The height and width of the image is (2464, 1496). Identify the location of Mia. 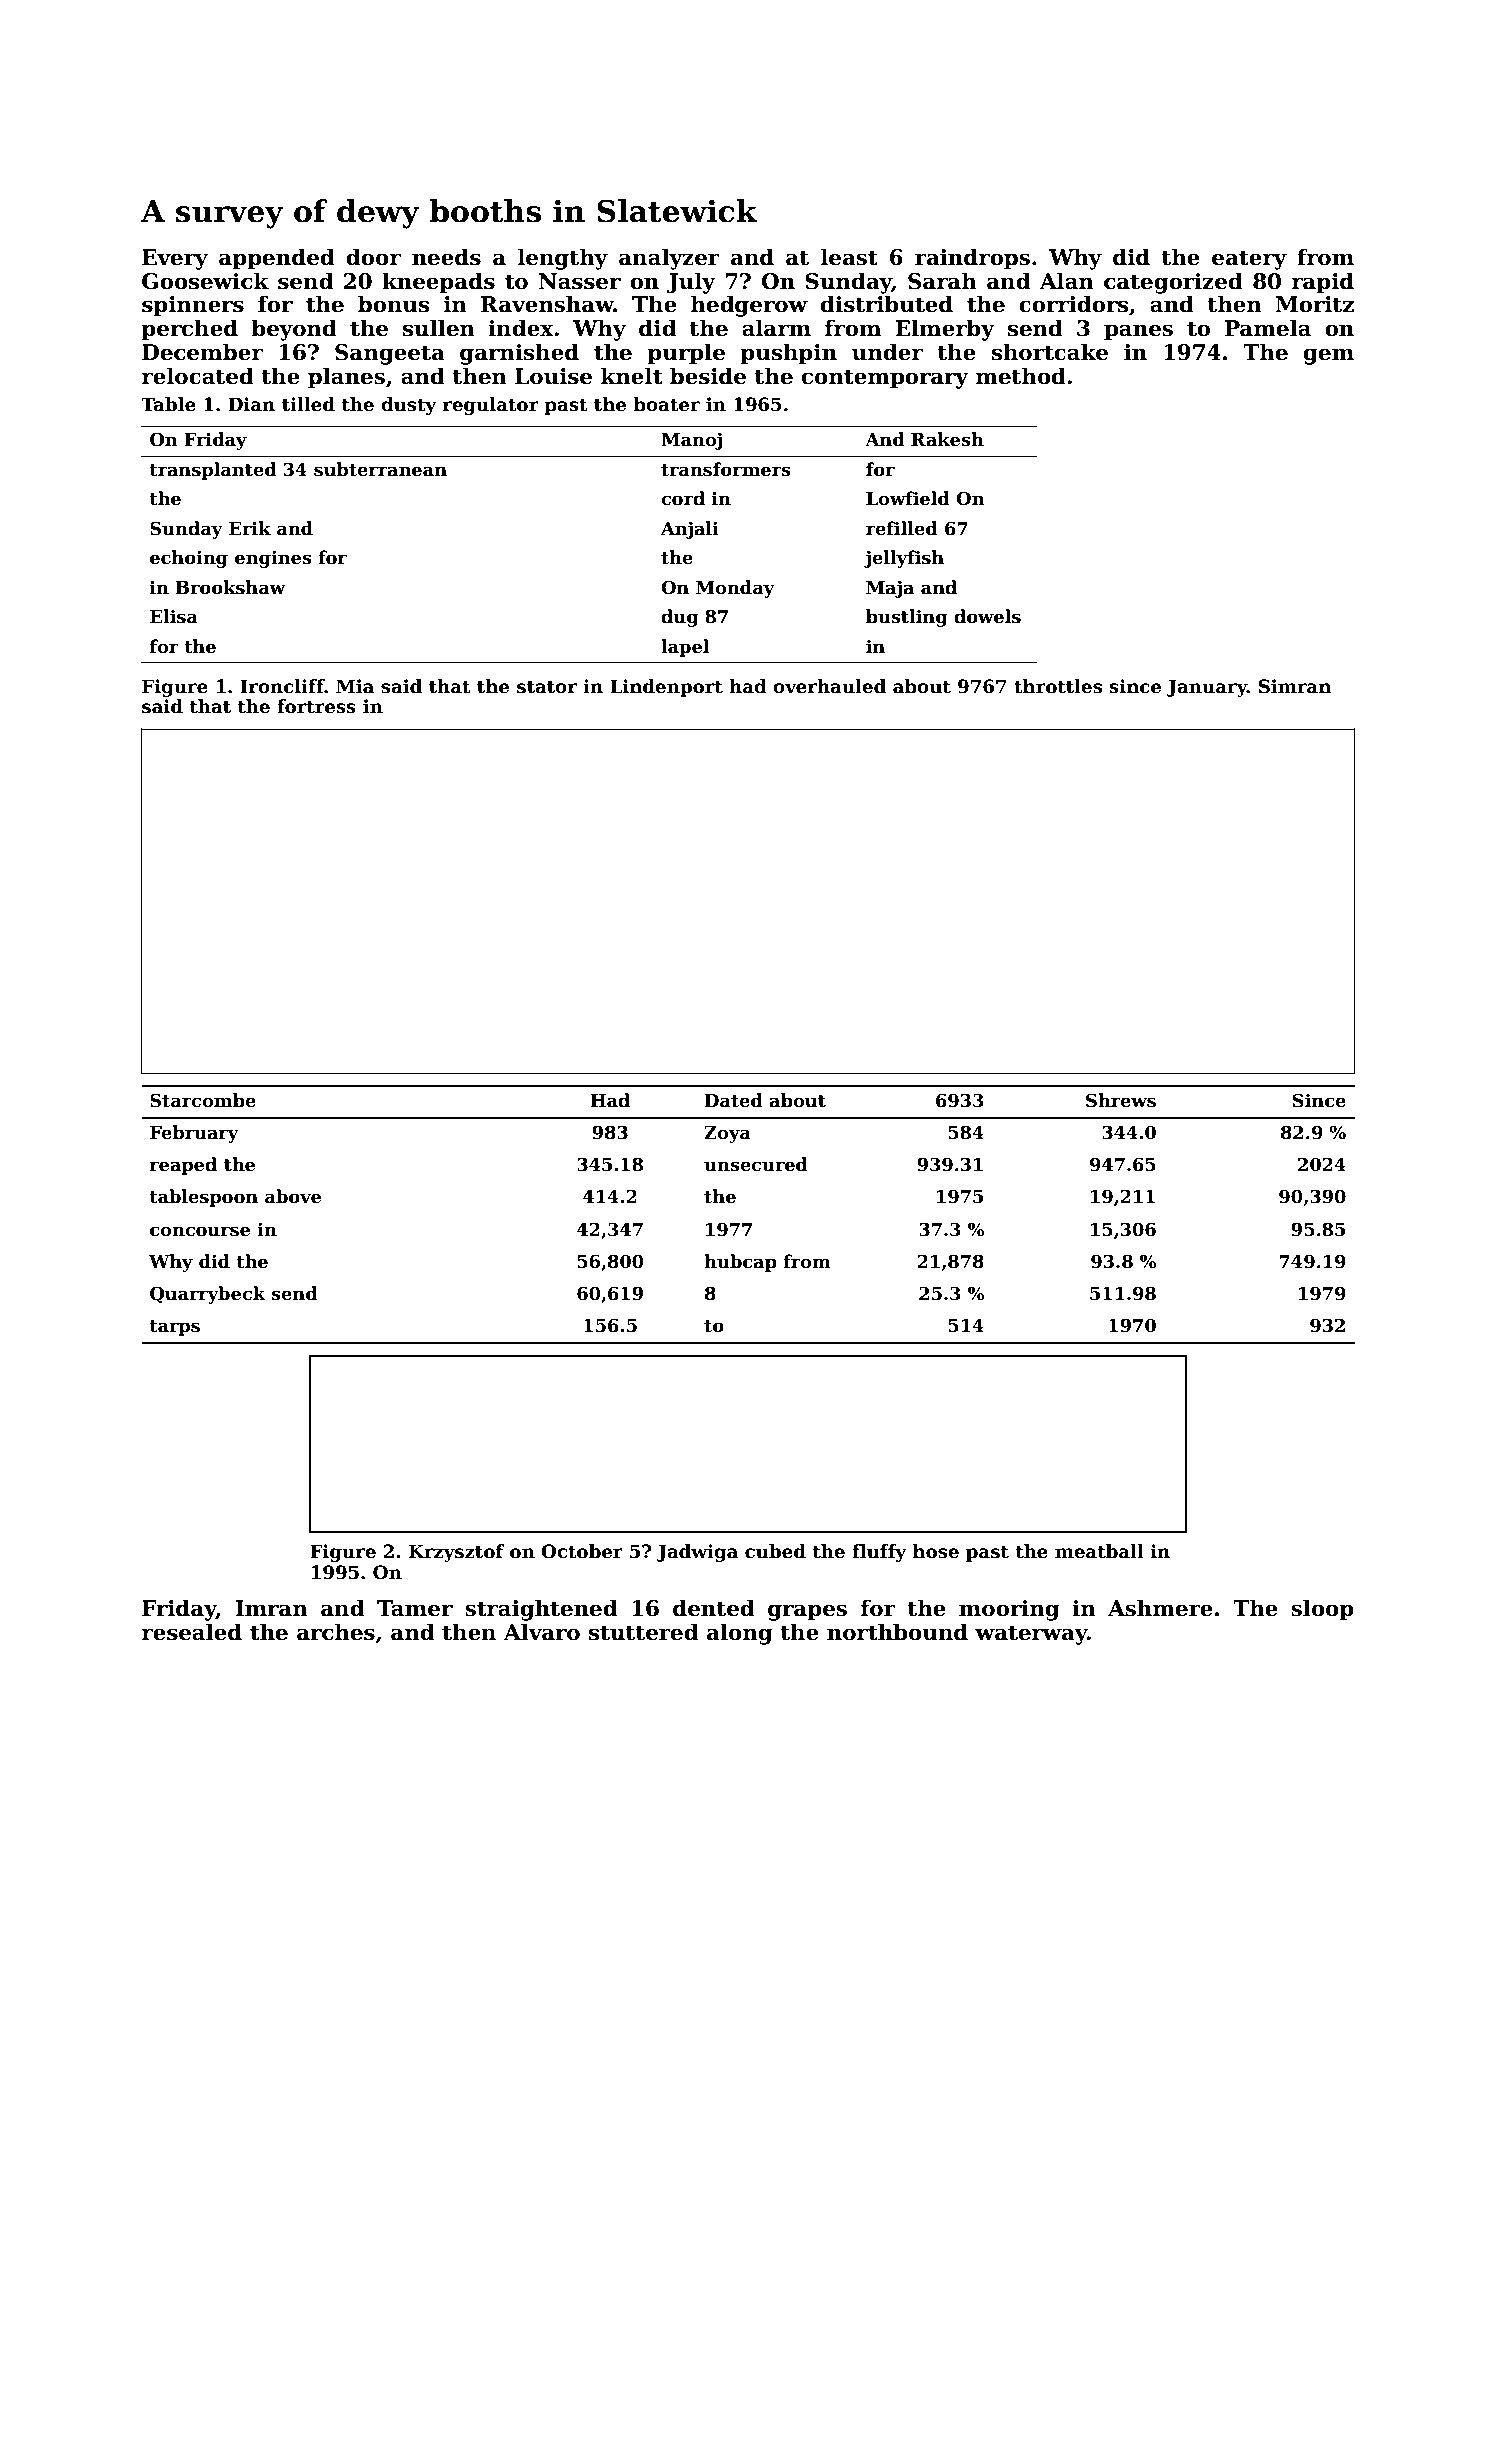
(355, 686).
